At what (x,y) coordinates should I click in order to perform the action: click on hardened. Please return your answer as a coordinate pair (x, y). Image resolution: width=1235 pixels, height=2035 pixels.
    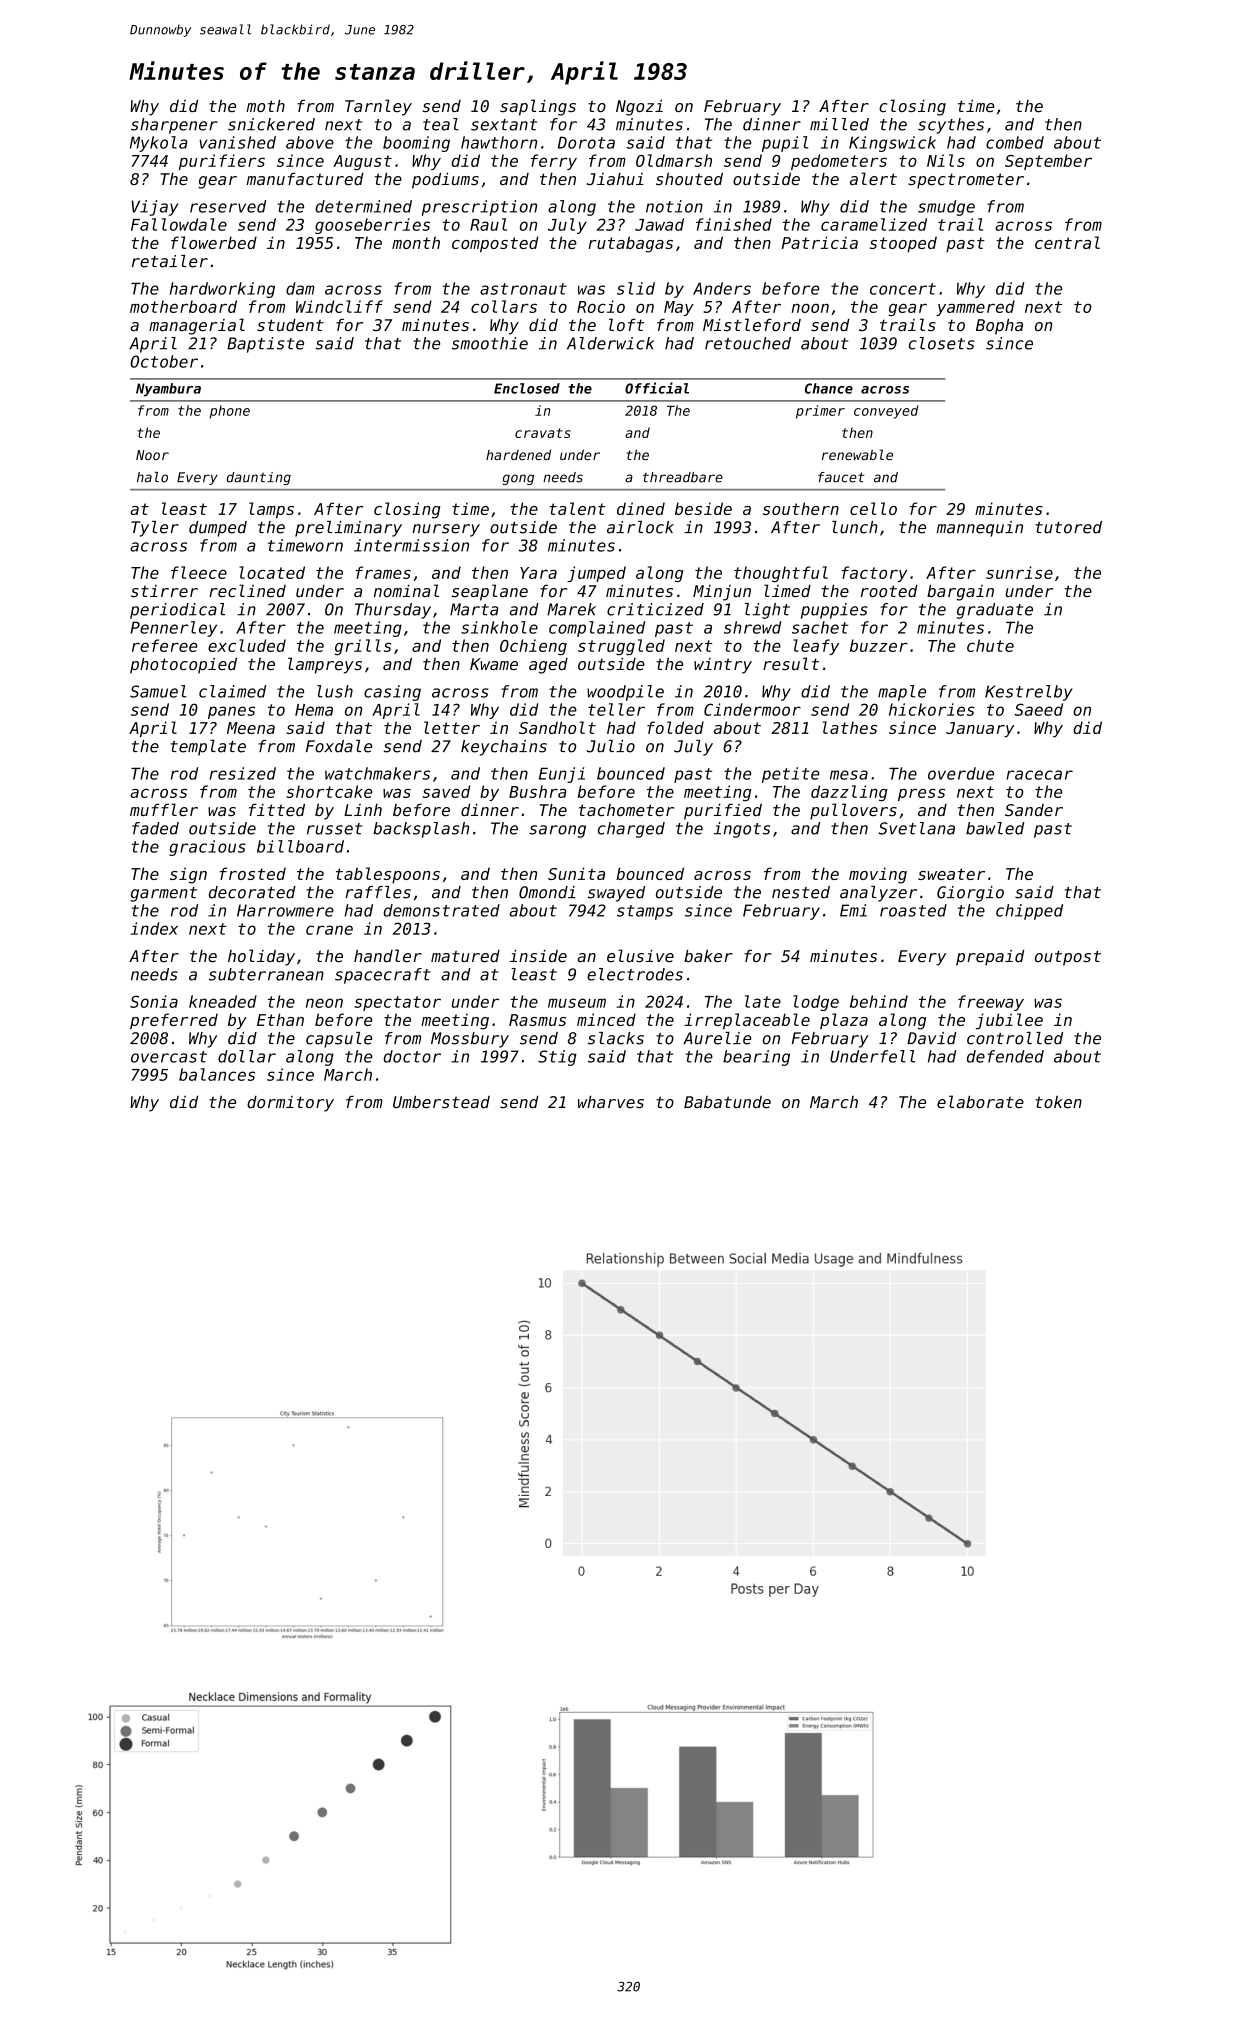
    Looking at the image, I should click on (518, 454).
